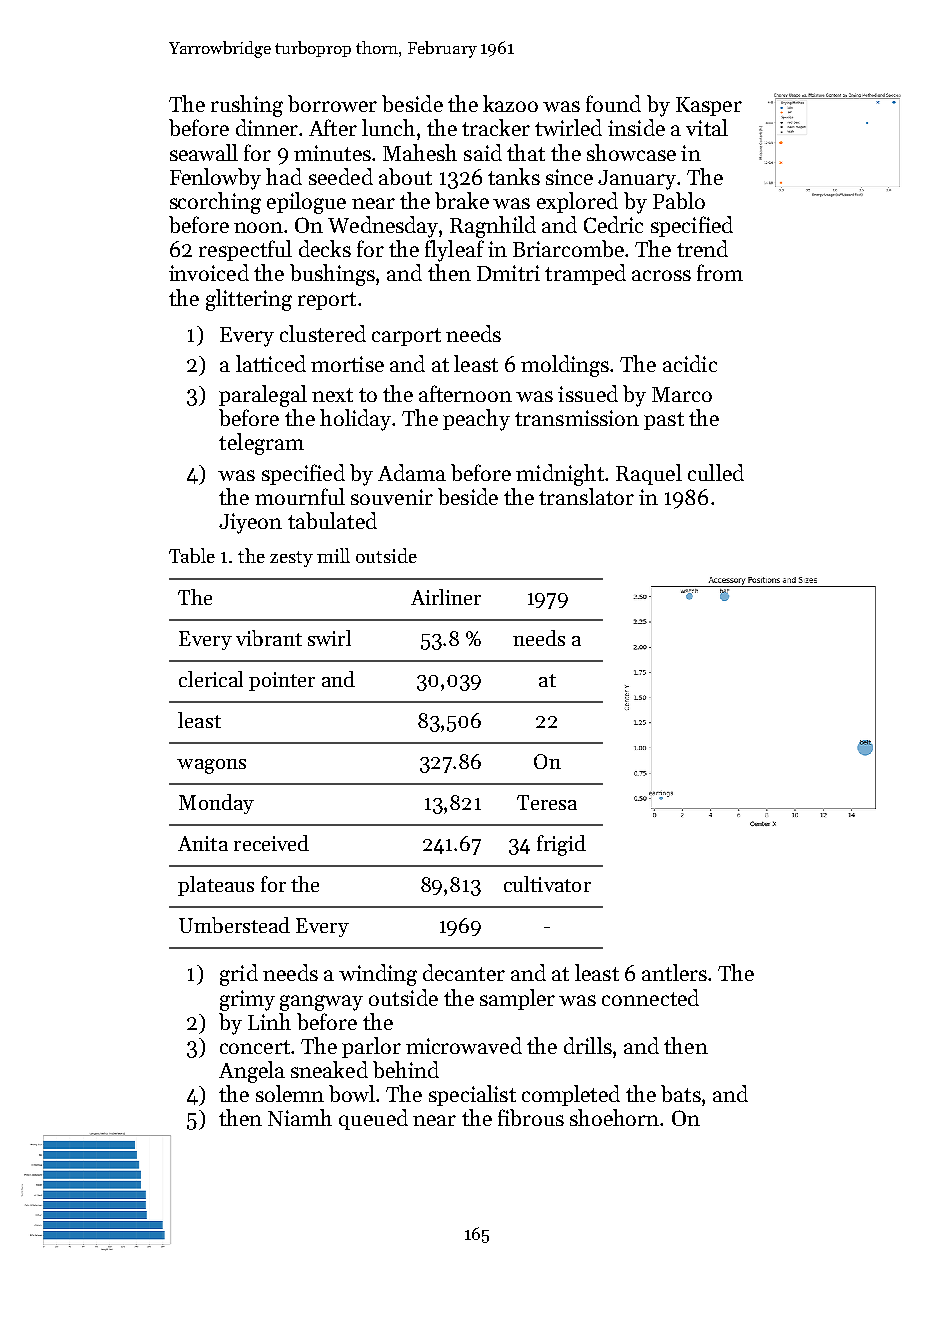 The image size is (928, 1317). I want to click on Anita, so click(203, 843).
